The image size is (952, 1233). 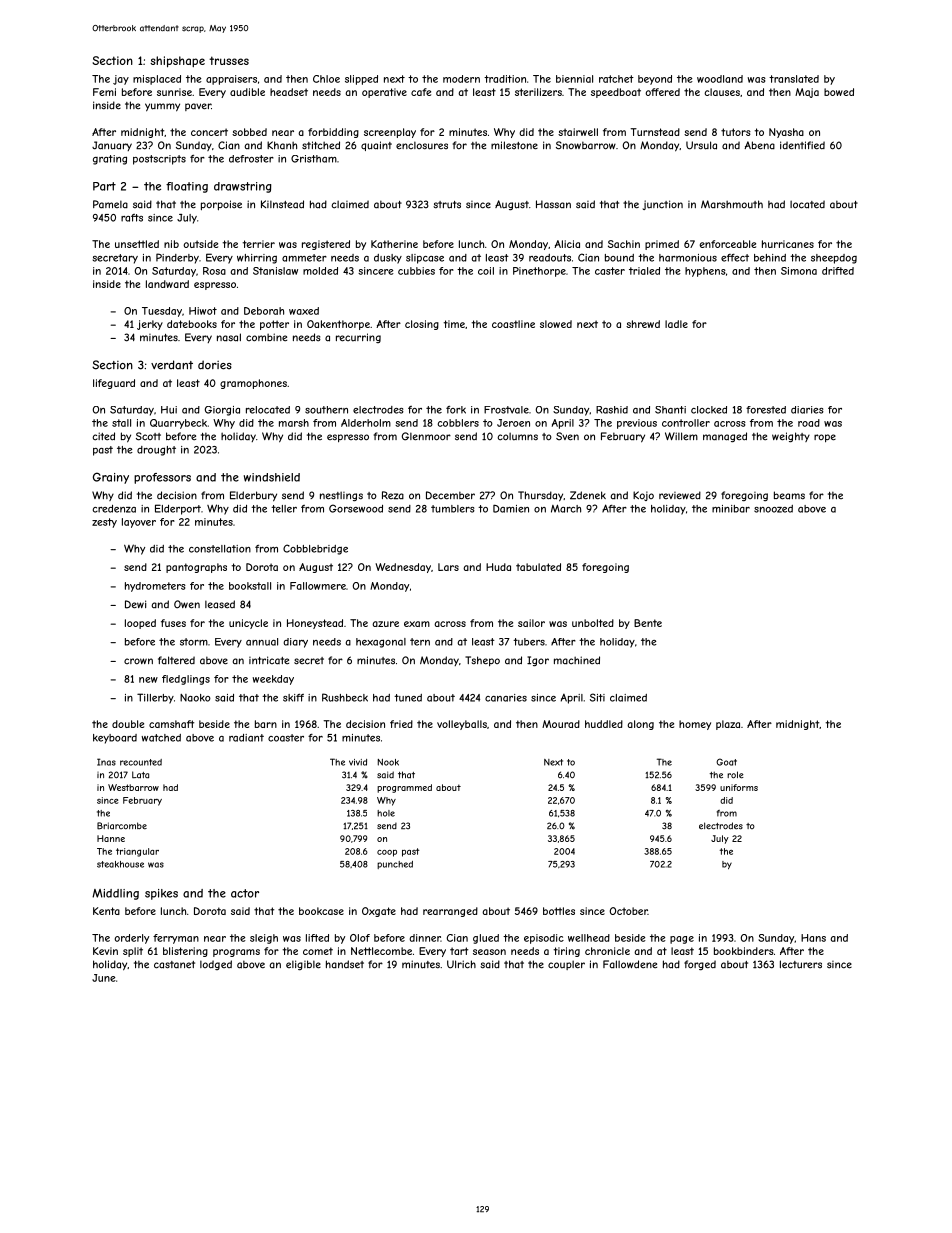 I want to click on closing, so click(x=422, y=325).
